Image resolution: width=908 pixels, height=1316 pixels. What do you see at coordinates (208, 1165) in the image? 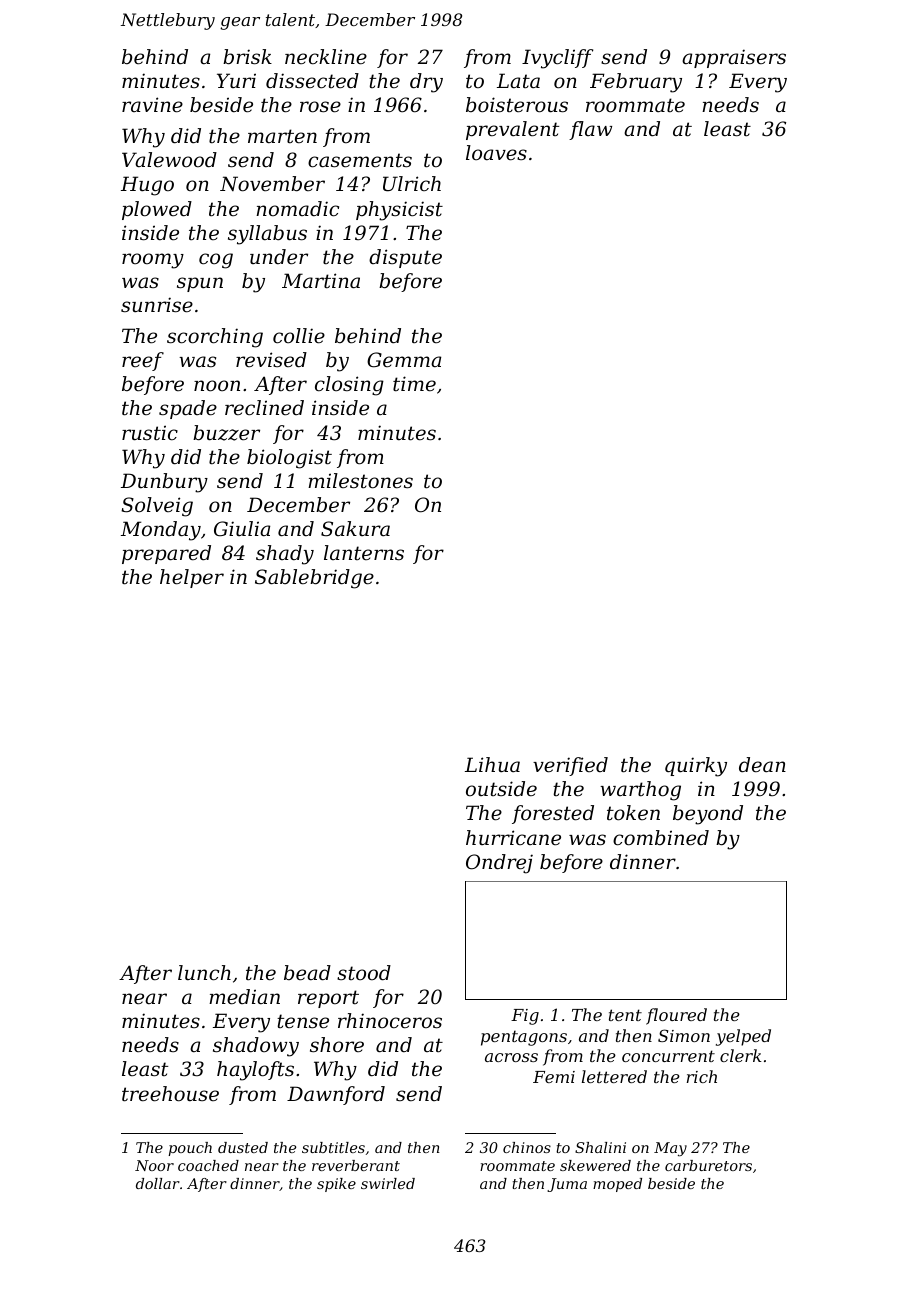
I see `coached` at bounding box center [208, 1165].
